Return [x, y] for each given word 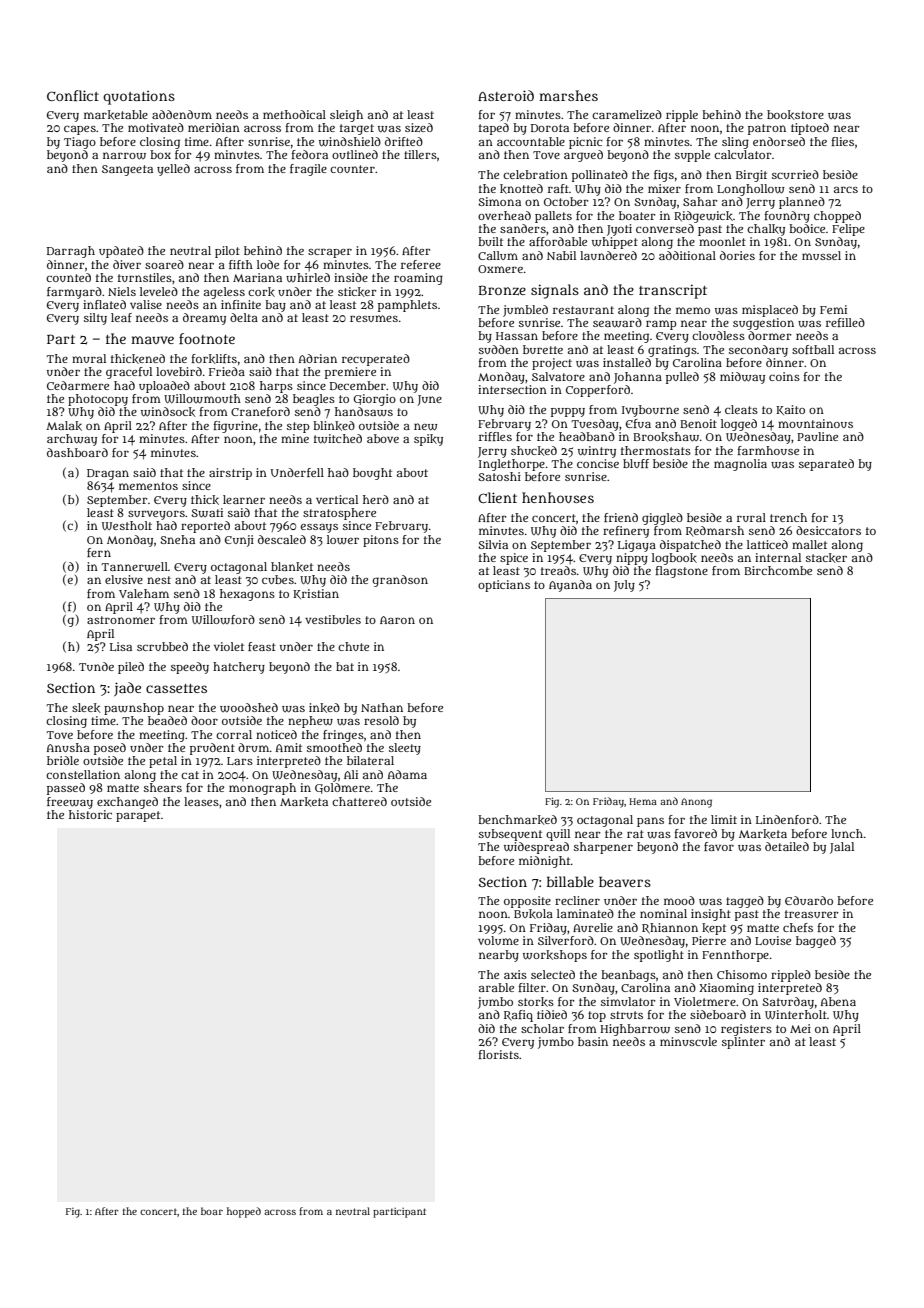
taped [494, 129]
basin [593, 1041]
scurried [795, 174]
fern [99, 552]
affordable [558, 241]
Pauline [817, 436]
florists [498, 1054]
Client [497, 497]
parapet [138, 816]
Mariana [257, 277]
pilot [227, 252]
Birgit [751, 176]
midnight [545, 862]
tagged [745, 902]
